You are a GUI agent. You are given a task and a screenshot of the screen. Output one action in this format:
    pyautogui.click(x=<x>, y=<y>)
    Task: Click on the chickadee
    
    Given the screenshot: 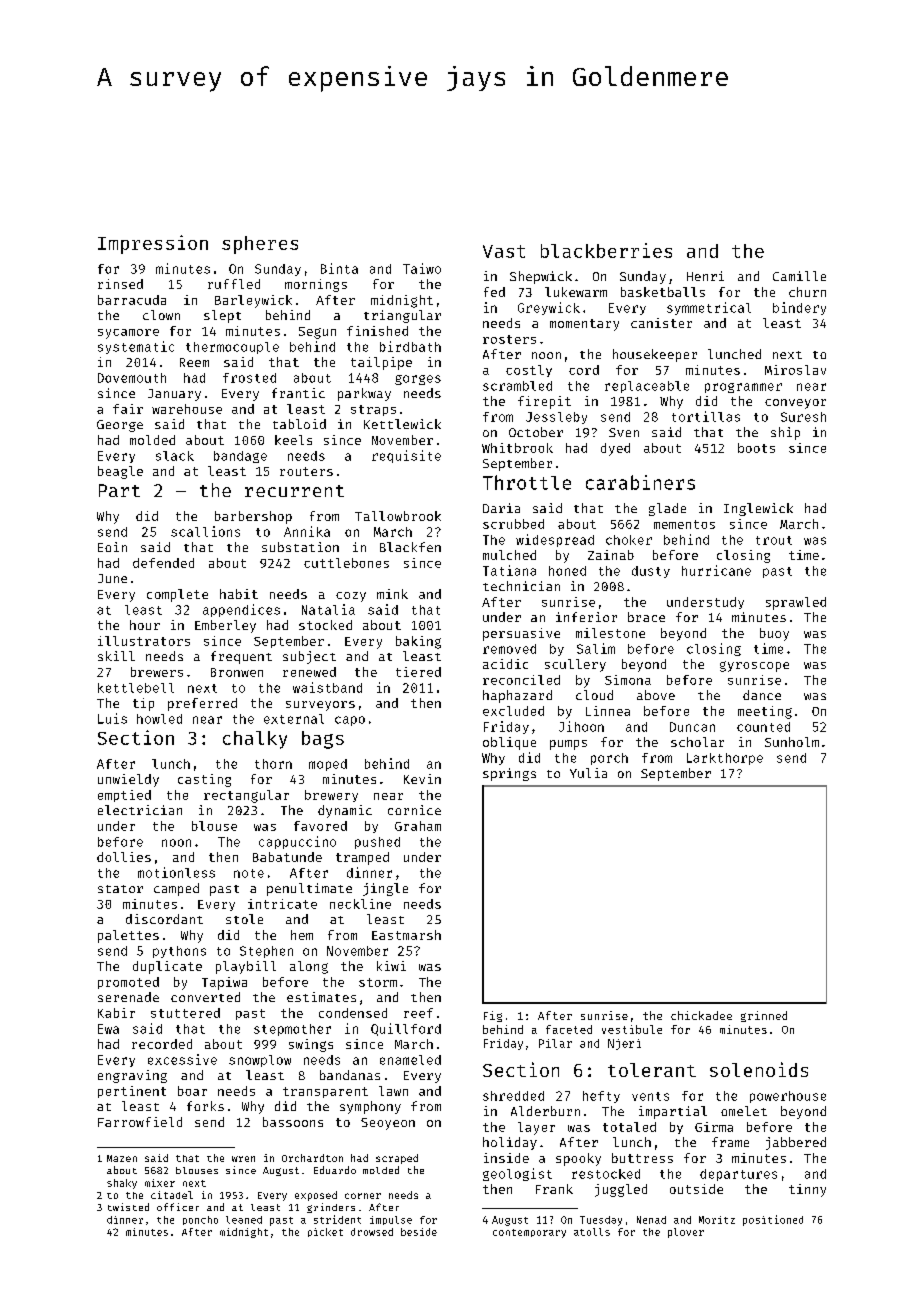 What is the action you would take?
    pyautogui.click(x=701, y=1015)
